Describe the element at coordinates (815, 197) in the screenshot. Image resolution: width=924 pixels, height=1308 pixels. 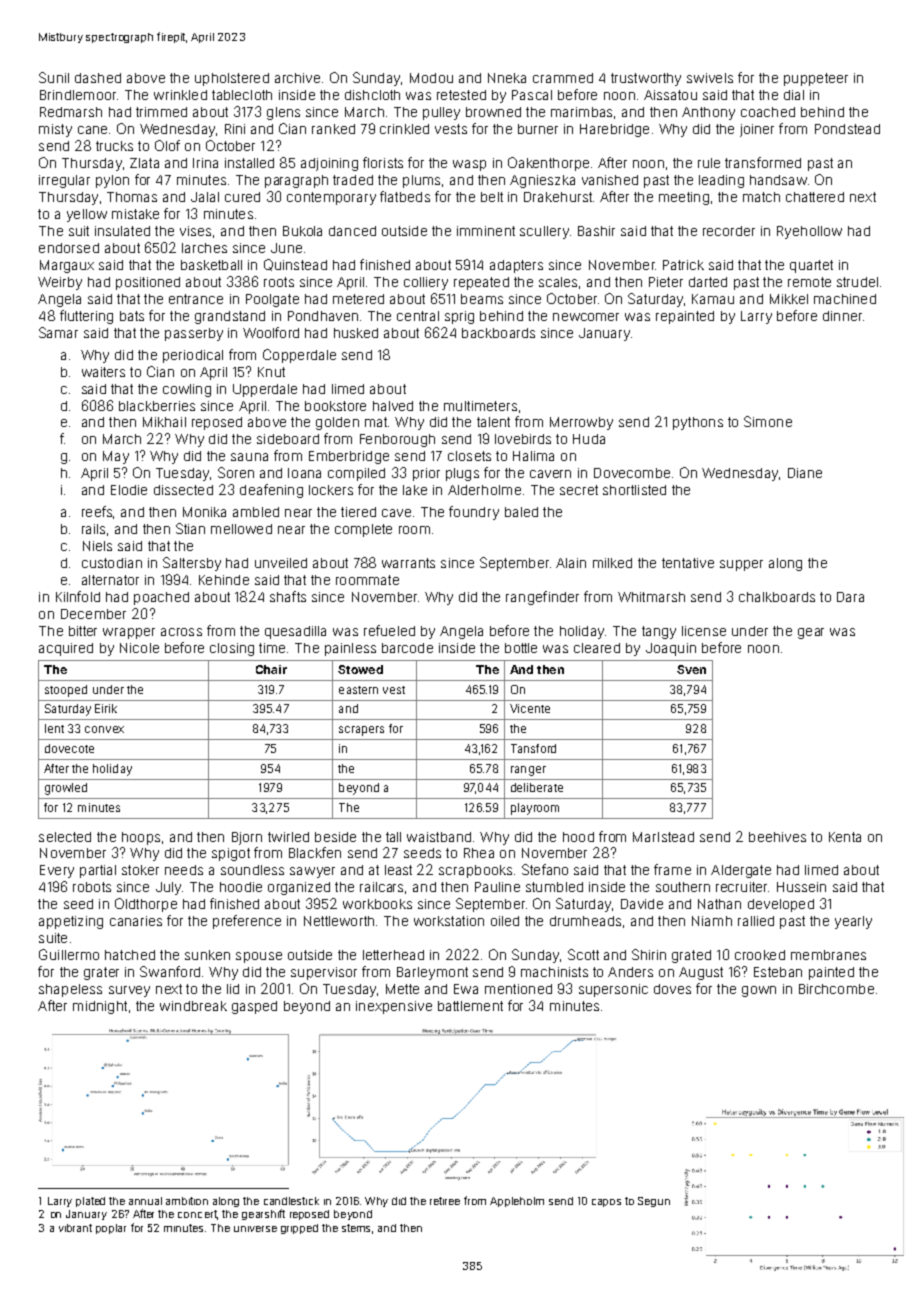
I see `chattered` at that location.
